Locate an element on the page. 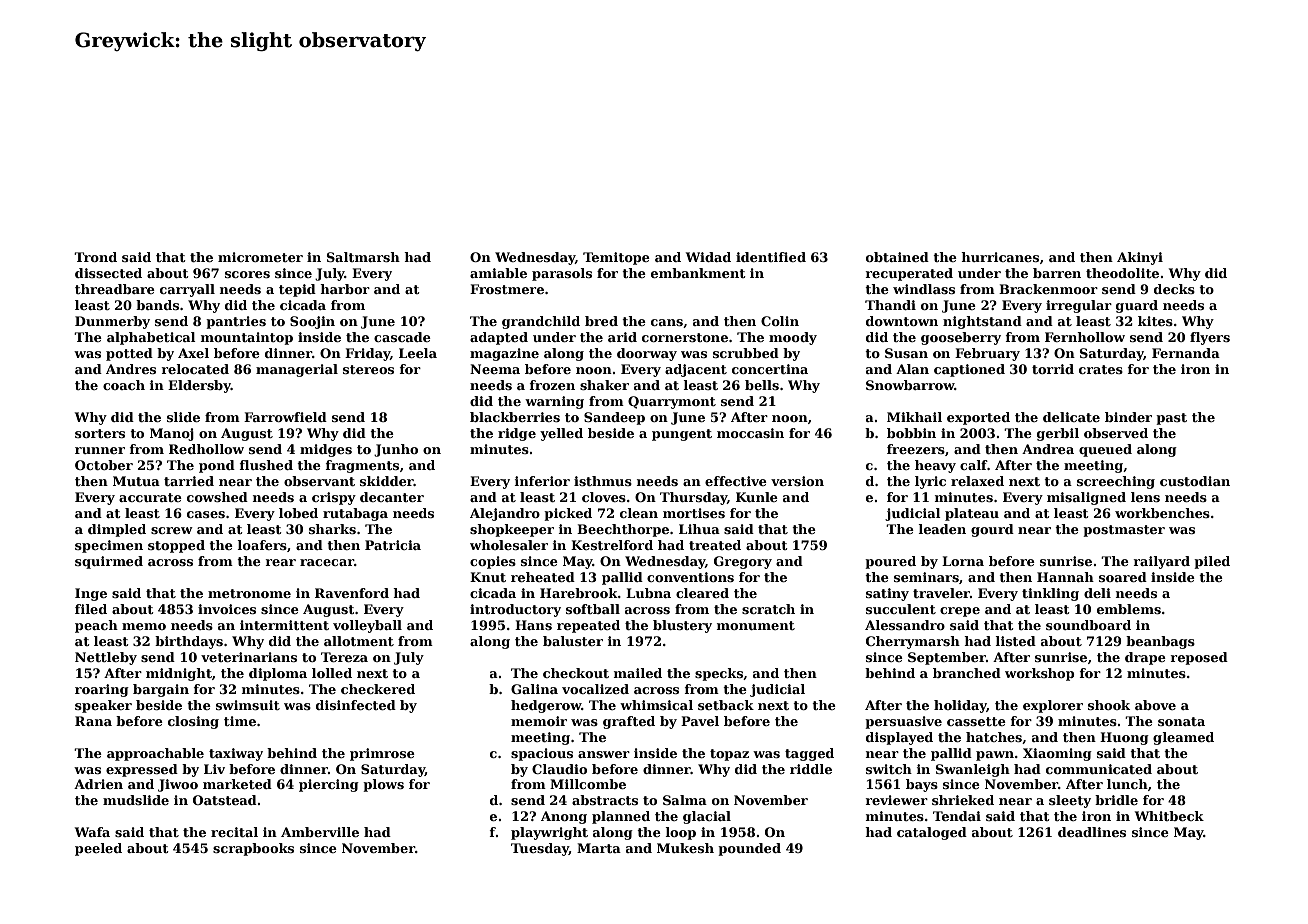 Image resolution: width=1308 pixels, height=924 pixels. soared is located at coordinates (1123, 577).
